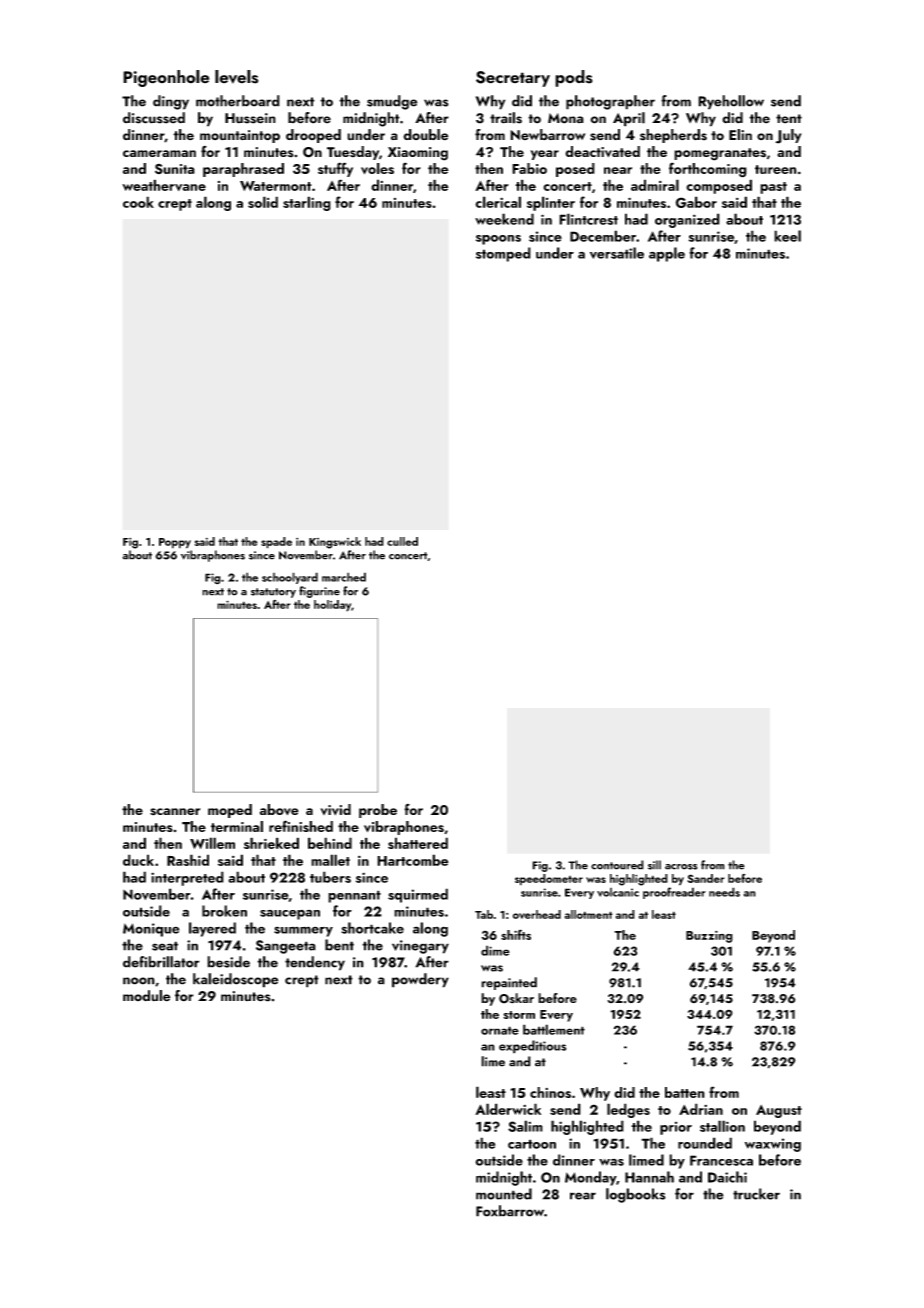 The width and height of the page is (924, 1308). What do you see at coordinates (667, 254) in the page?
I see `apple` at bounding box center [667, 254].
